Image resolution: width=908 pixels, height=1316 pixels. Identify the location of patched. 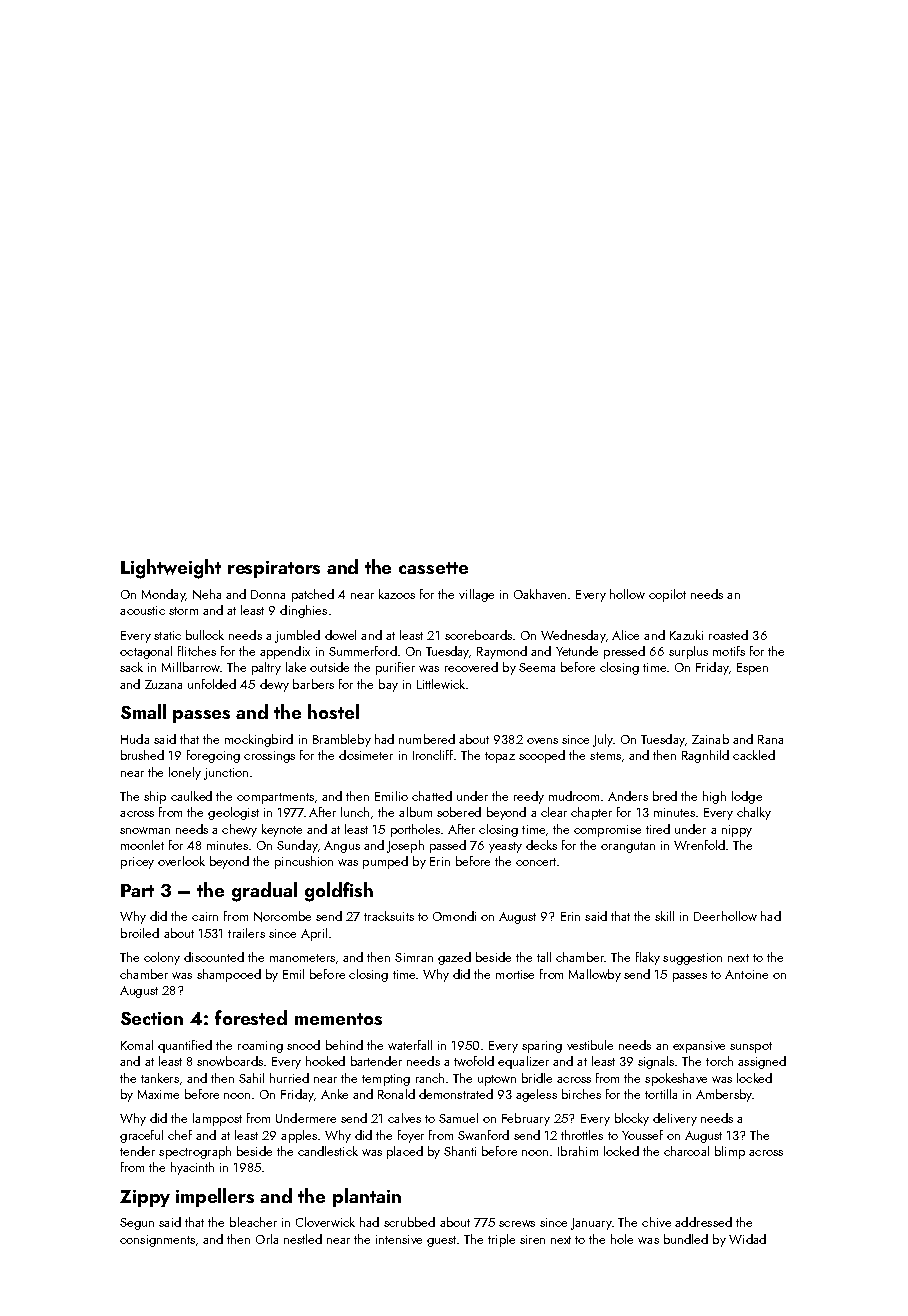
(313, 595).
